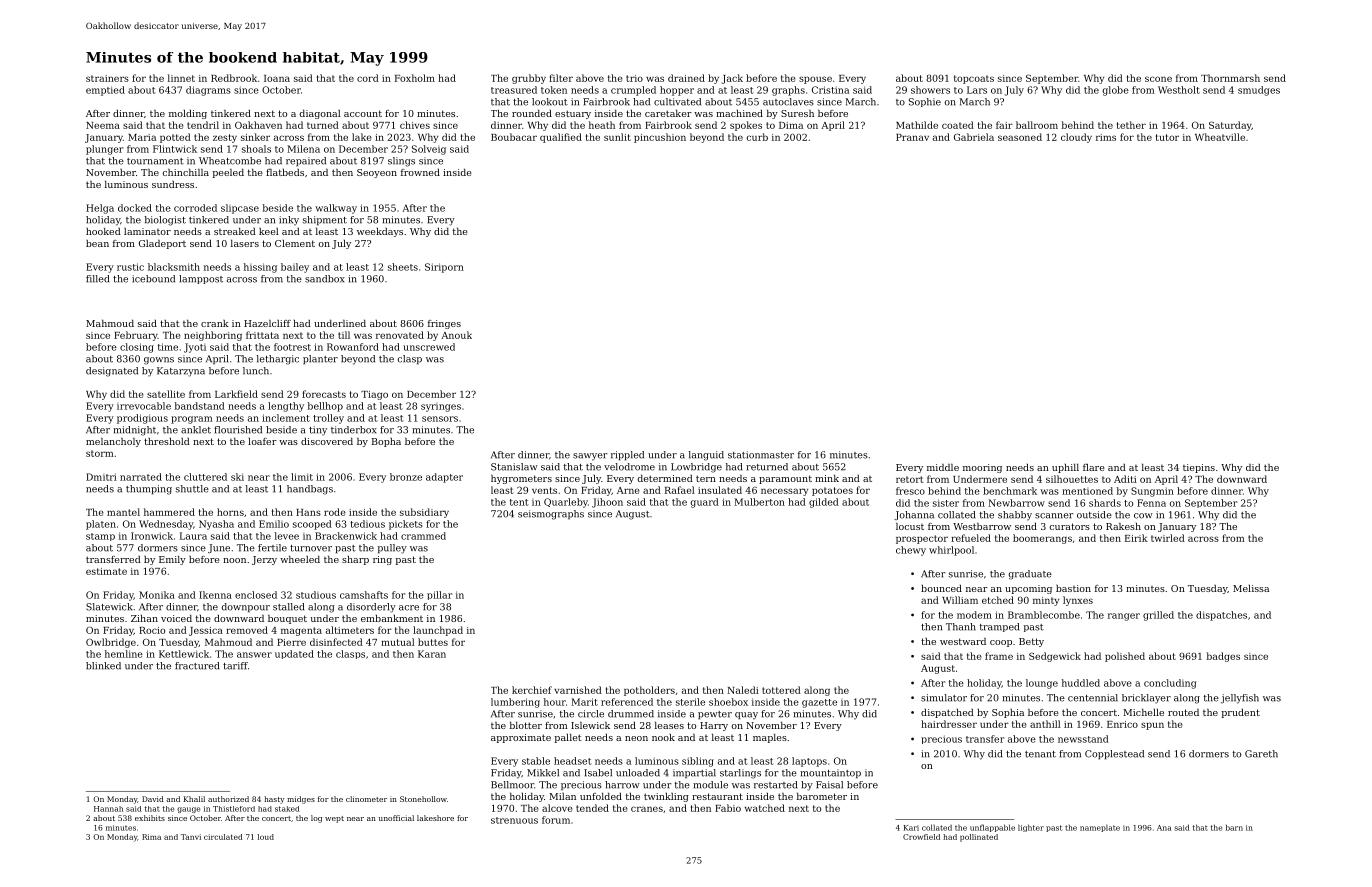 This document has width=1372, height=887. What do you see at coordinates (1167, 137) in the document?
I see `tutor` at bounding box center [1167, 137].
